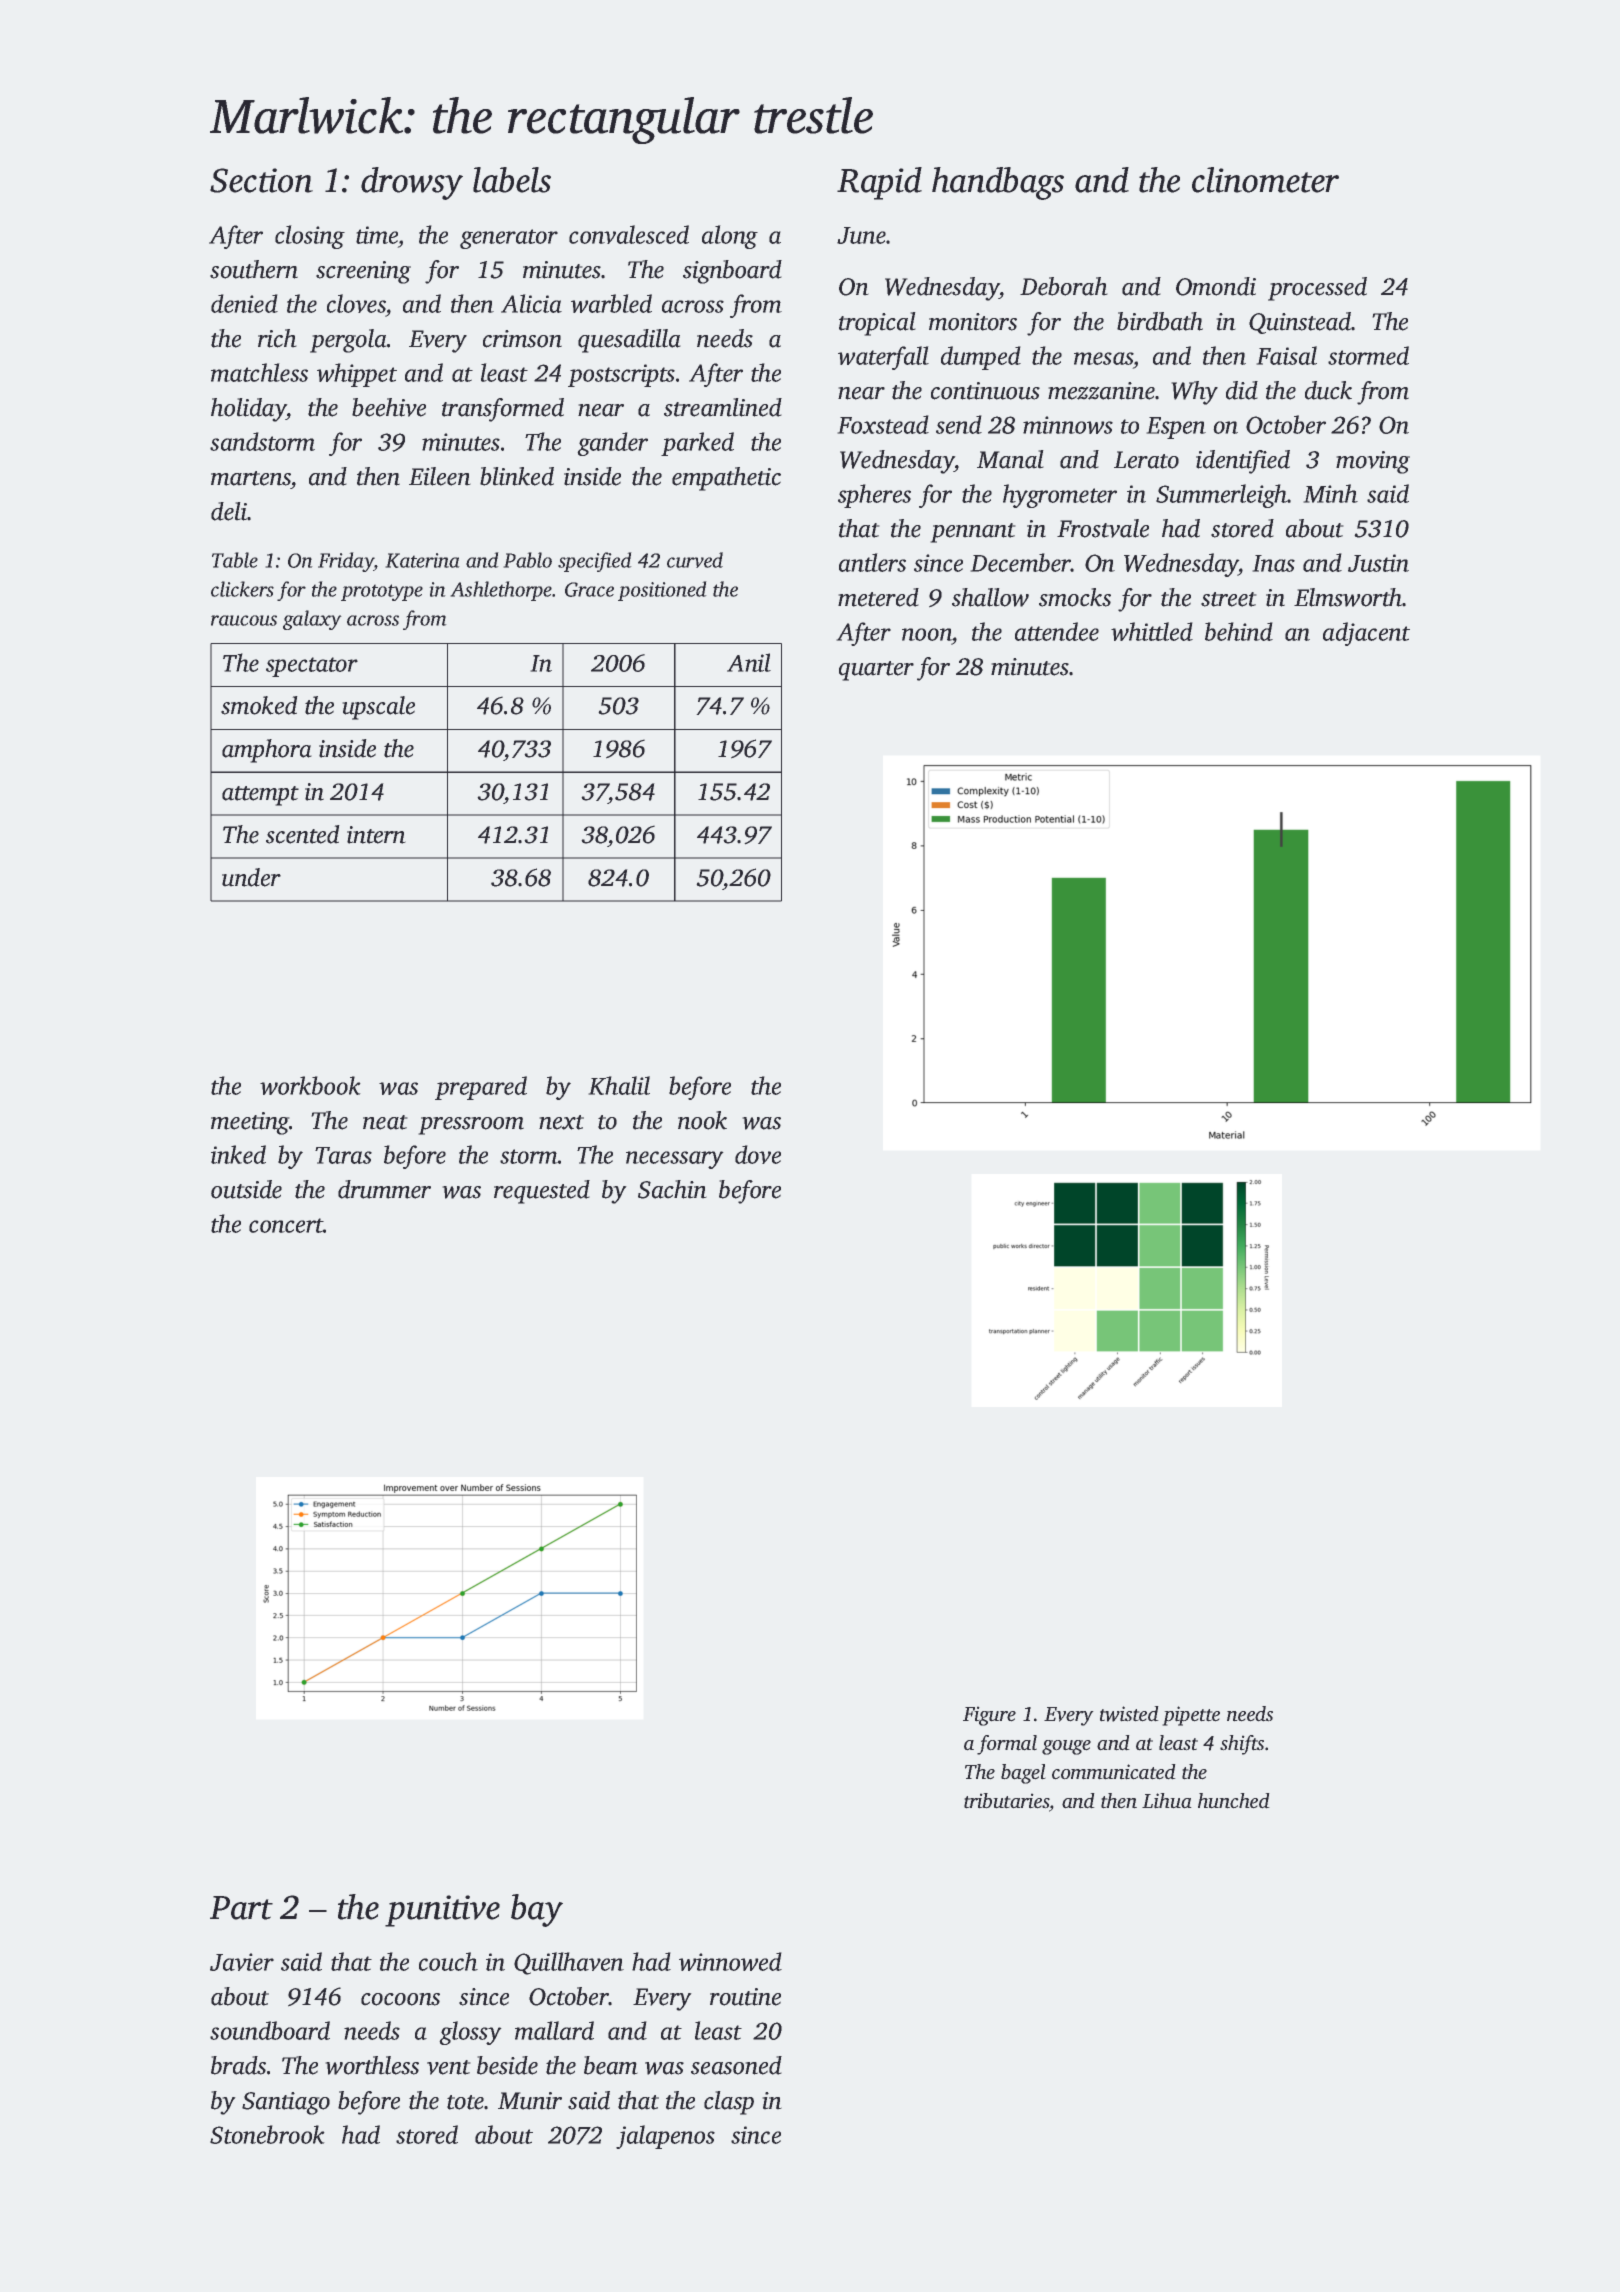  I want to click on punitive, so click(442, 1911).
